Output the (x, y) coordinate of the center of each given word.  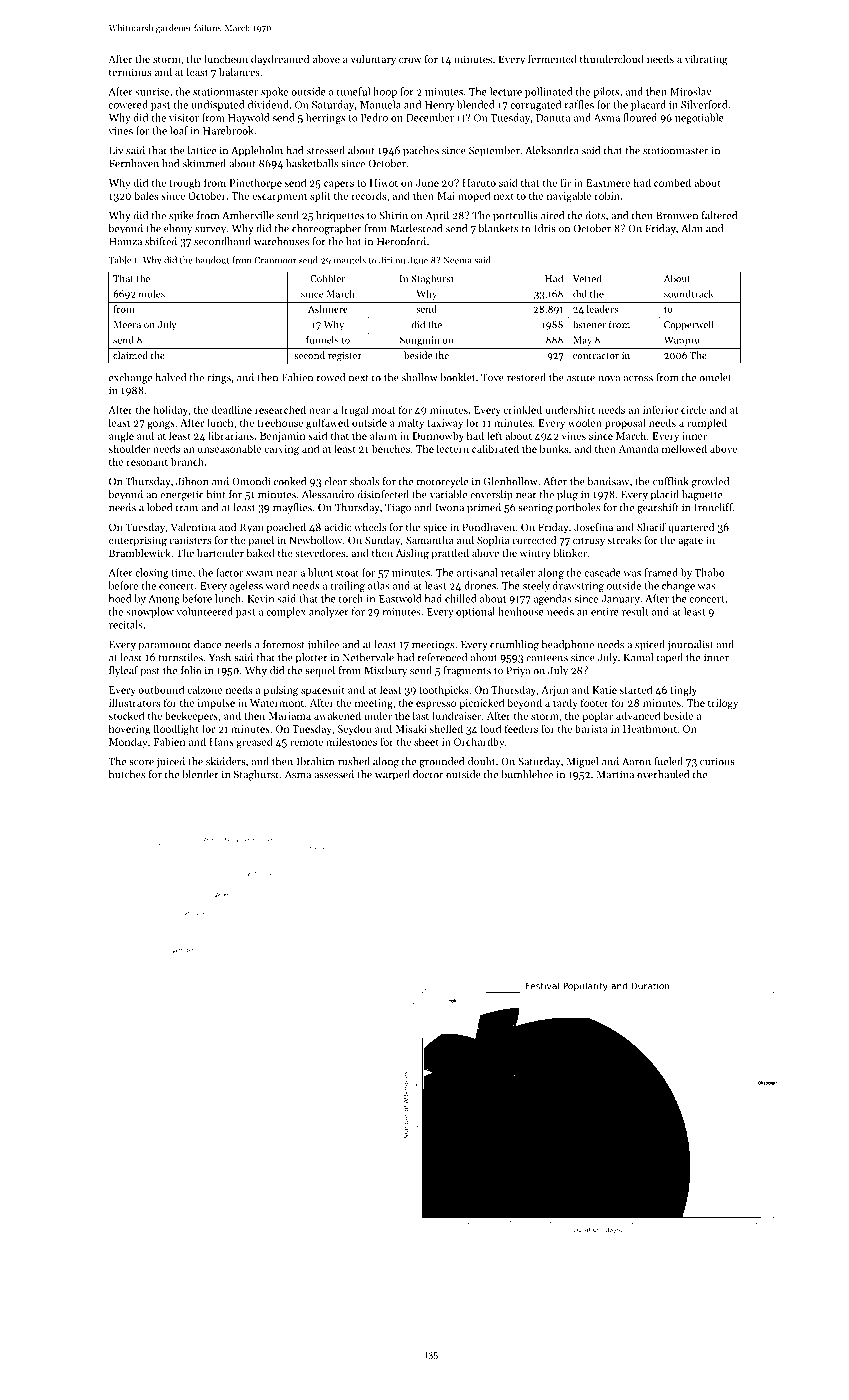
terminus (130, 72)
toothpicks (443, 690)
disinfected (383, 494)
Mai (446, 196)
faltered (719, 215)
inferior (660, 409)
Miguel (582, 762)
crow (410, 60)
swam (259, 574)
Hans (221, 742)
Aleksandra (552, 150)
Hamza (125, 242)
